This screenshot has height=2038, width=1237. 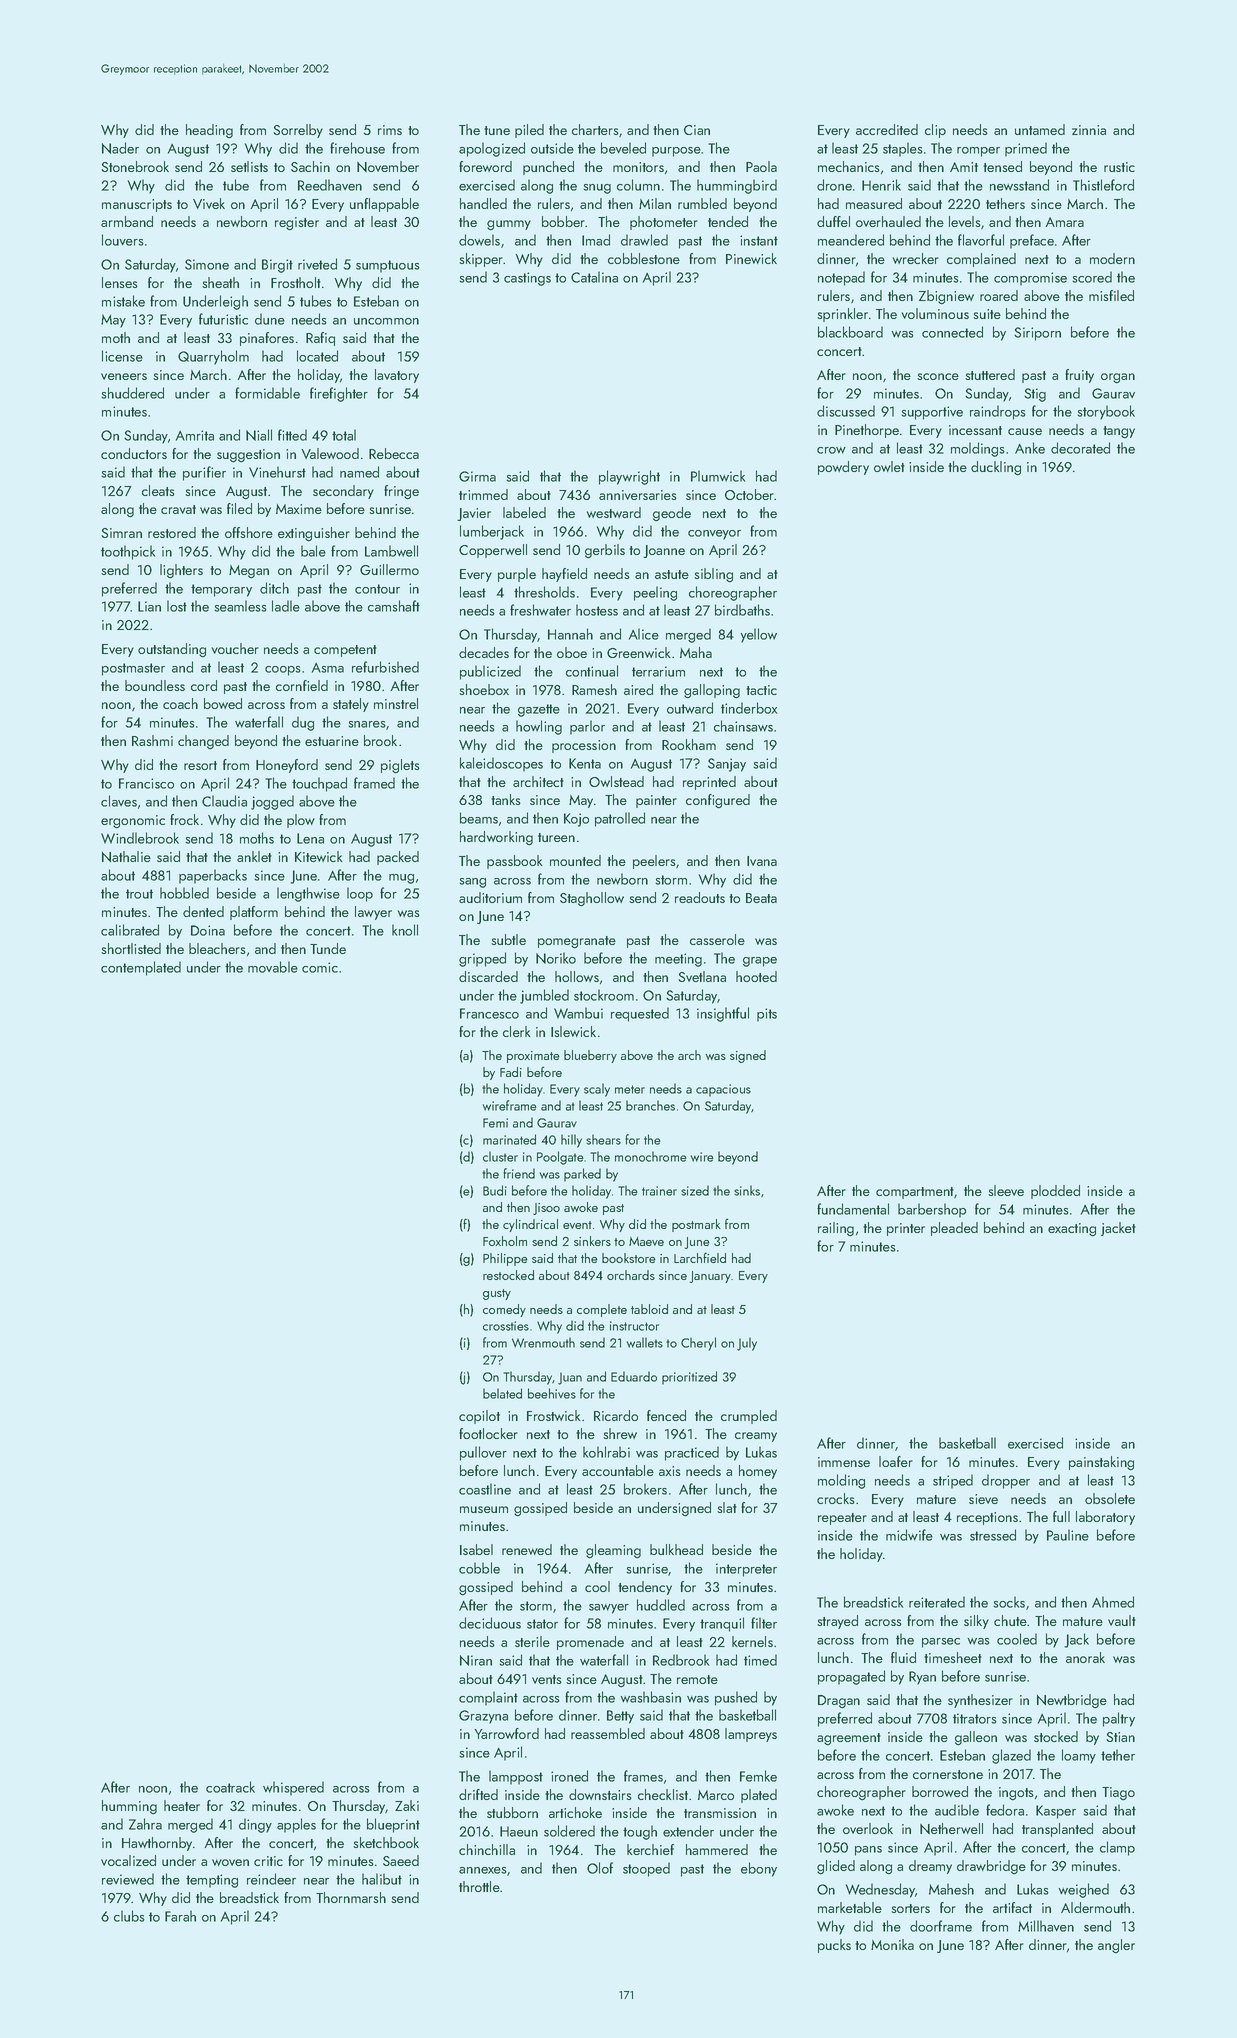 I want to click on beveled, so click(x=623, y=148).
